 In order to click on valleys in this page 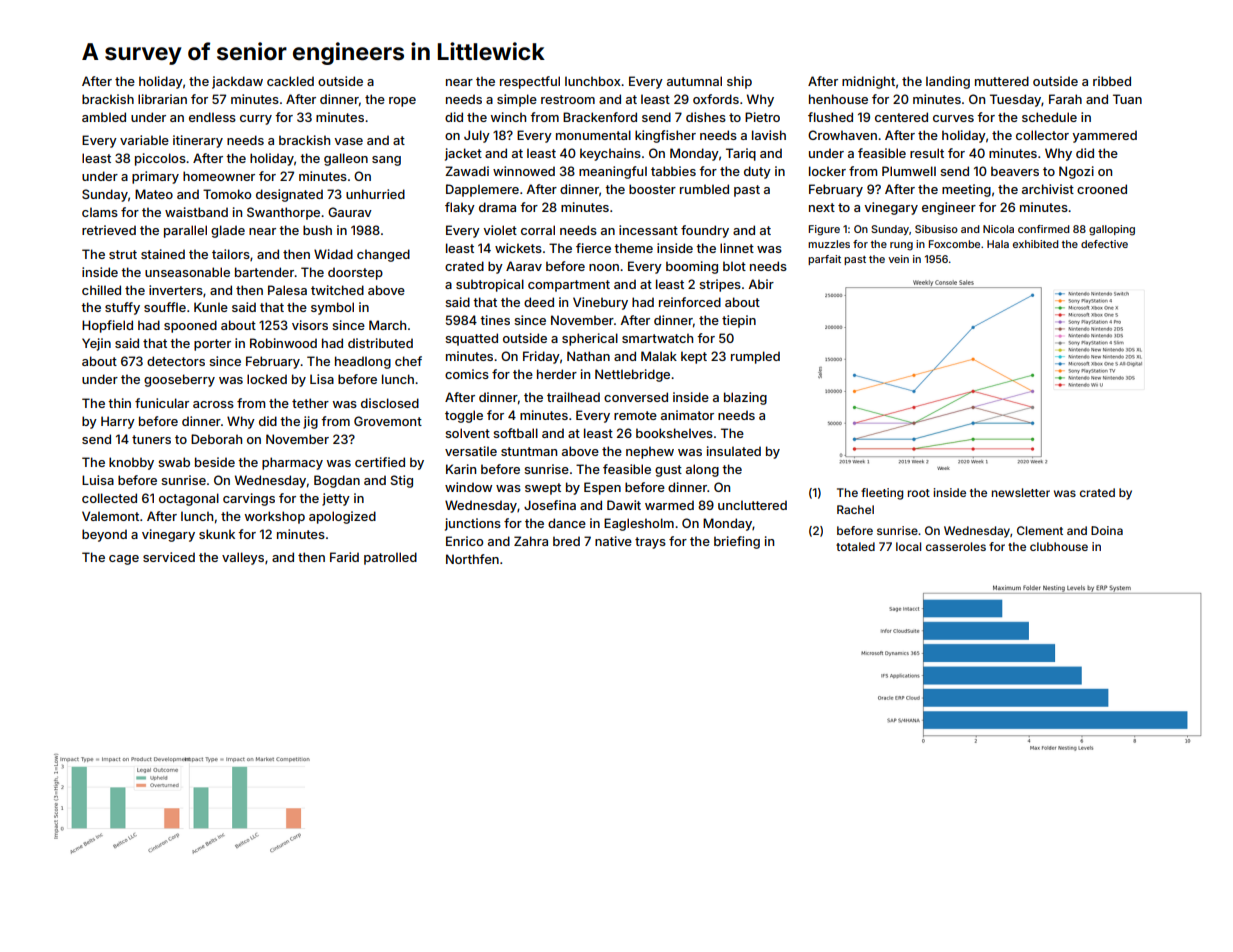, I will do `click(243, 558)`.
